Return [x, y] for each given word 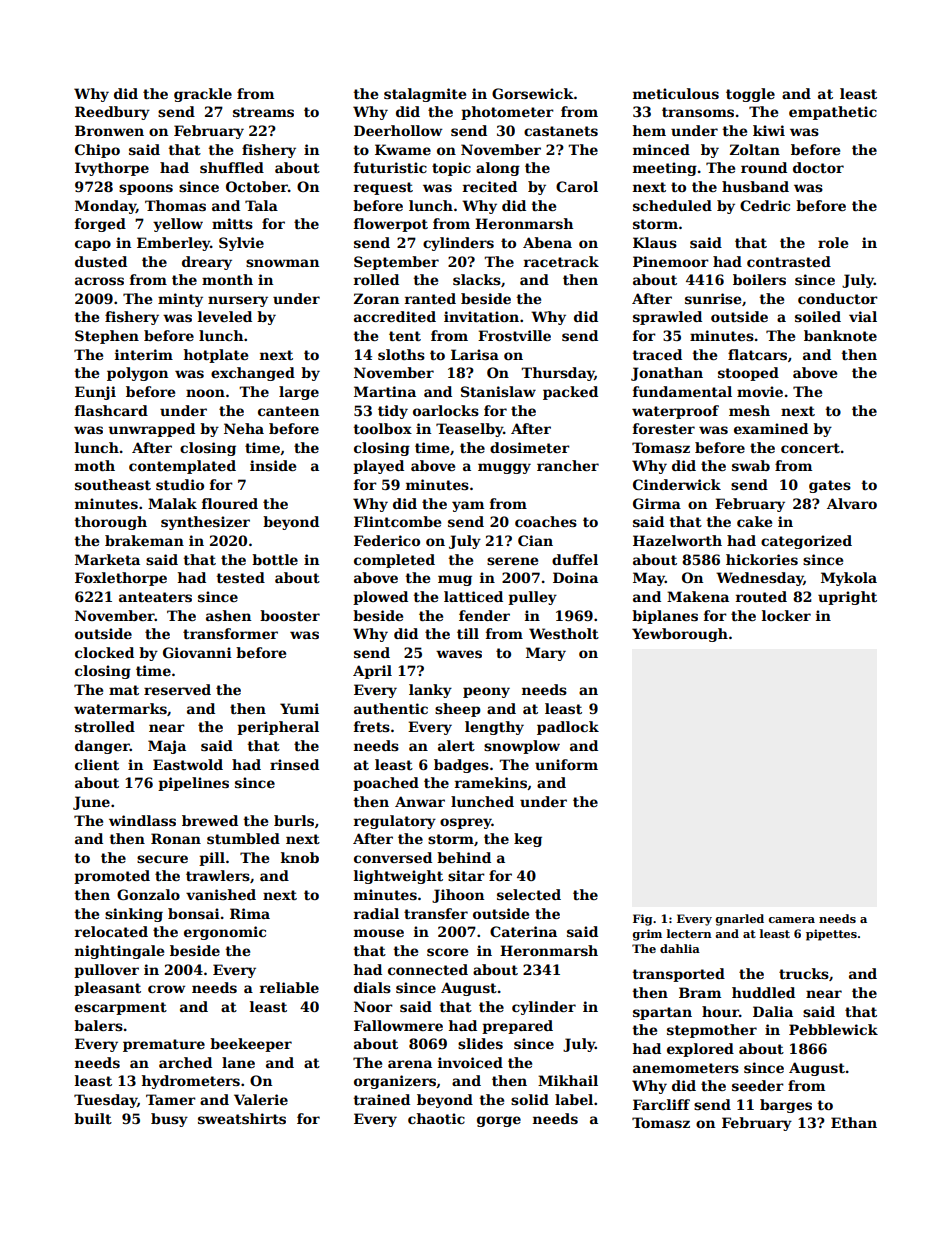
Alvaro [852, 503]
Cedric [765, 205]
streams [263, 112]
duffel [575, 559]
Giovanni [197, 652]
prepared [517, 1027]
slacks [477, 279]
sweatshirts [242, 1118]
